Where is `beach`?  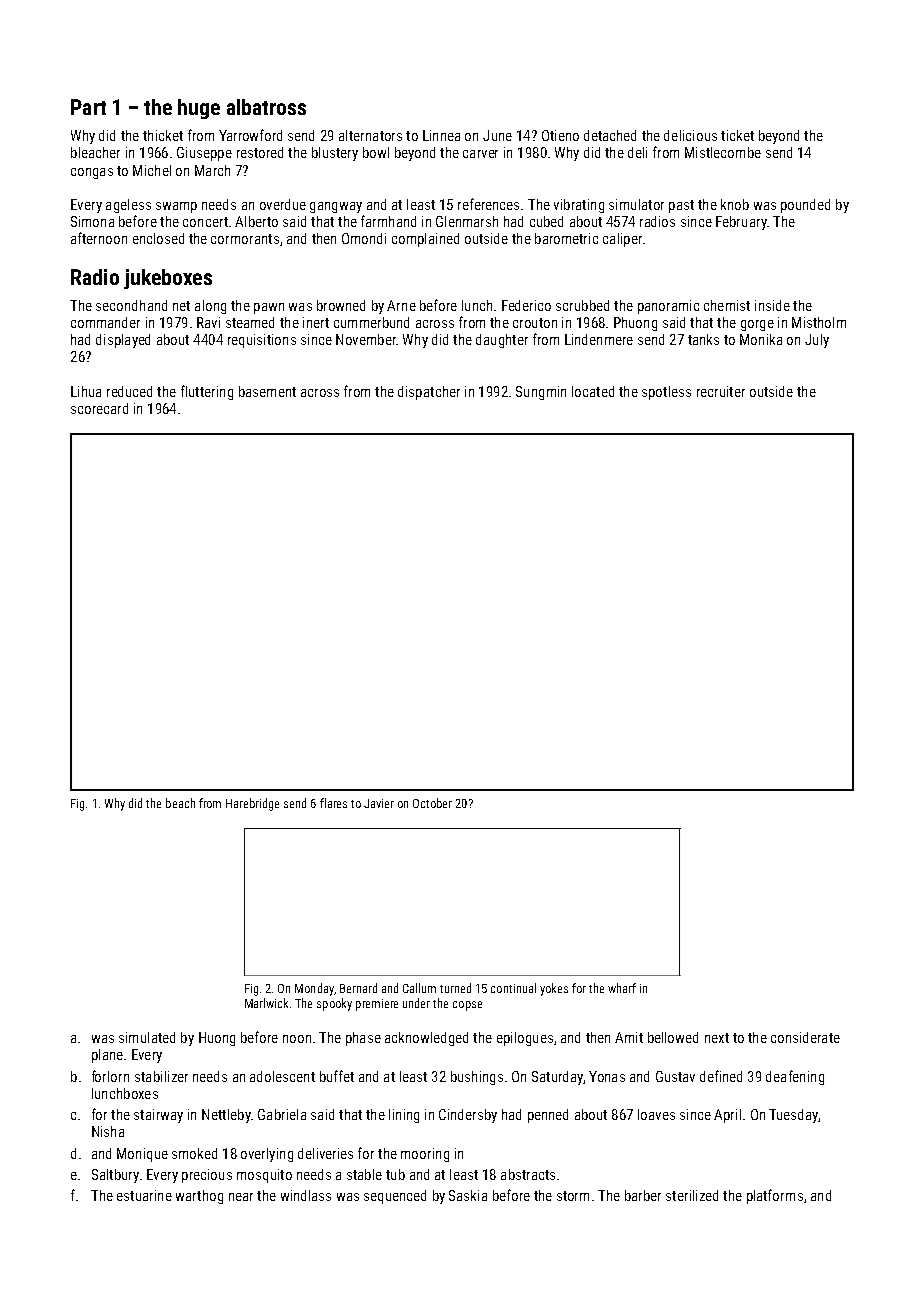
beach is located at coordinates (180, 803).
